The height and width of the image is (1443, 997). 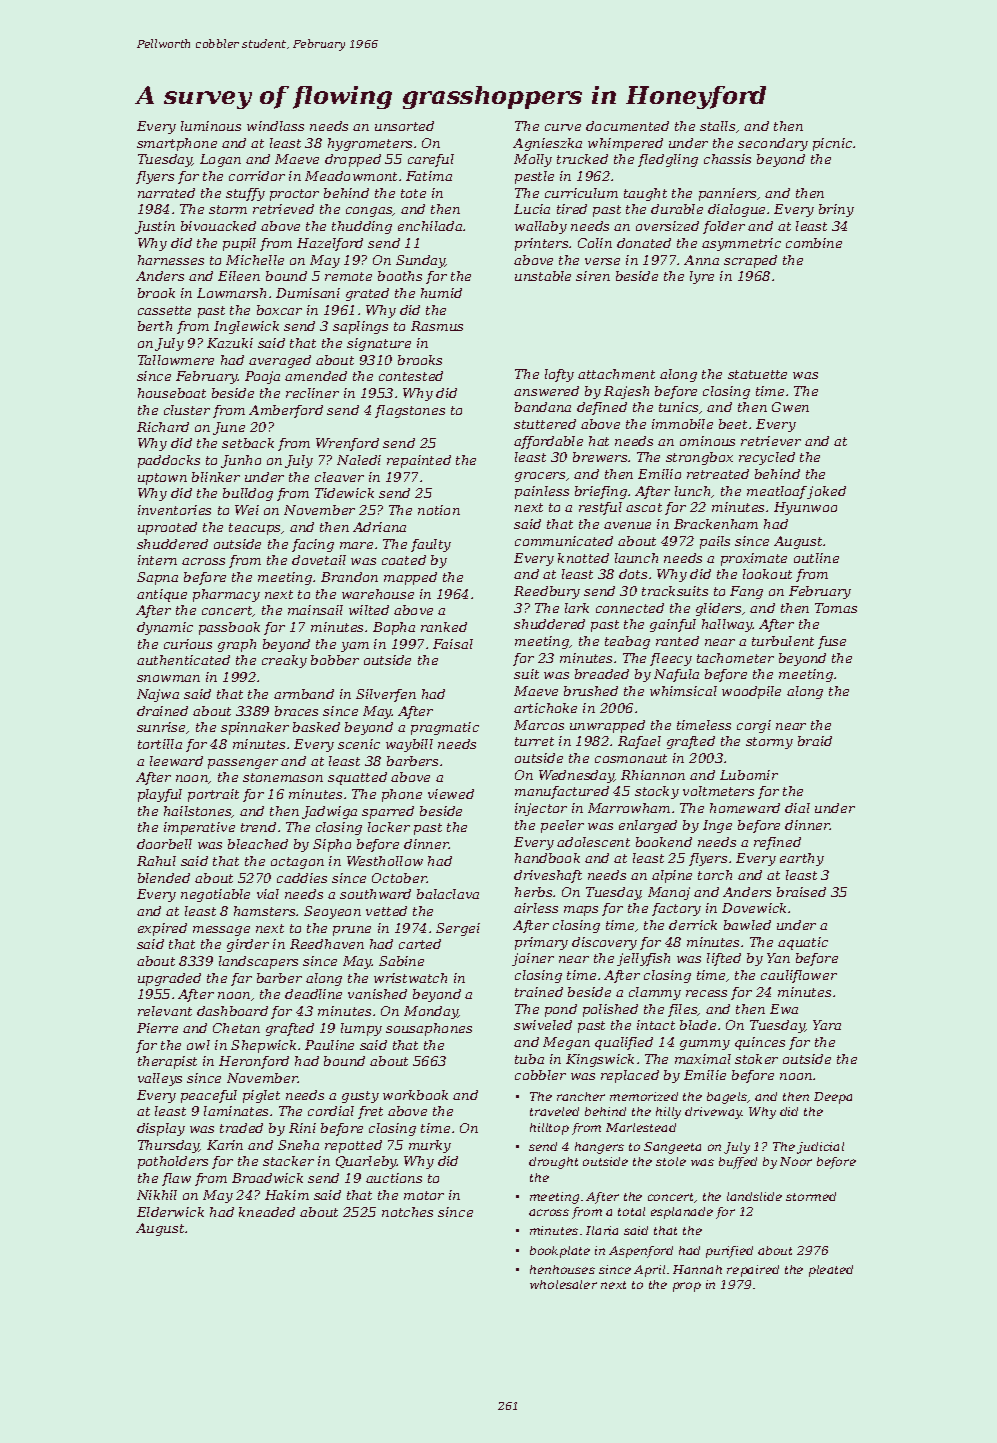 What do you see at coordinates (229, 428) in the image?
I see `June` at bounding box center [229, 428].
